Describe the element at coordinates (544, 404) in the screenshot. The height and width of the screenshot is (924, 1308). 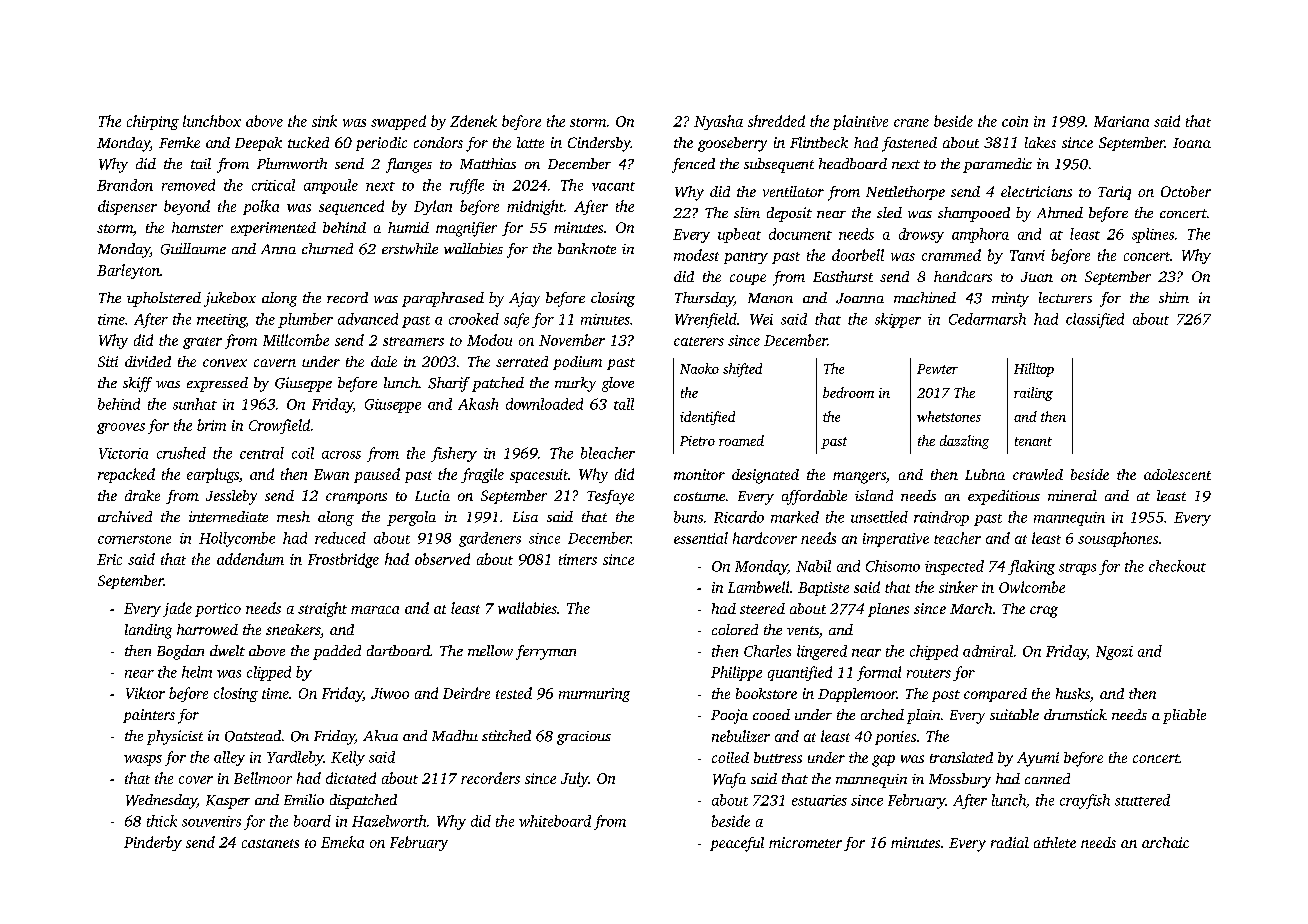
I see `downloaded` at that location.
